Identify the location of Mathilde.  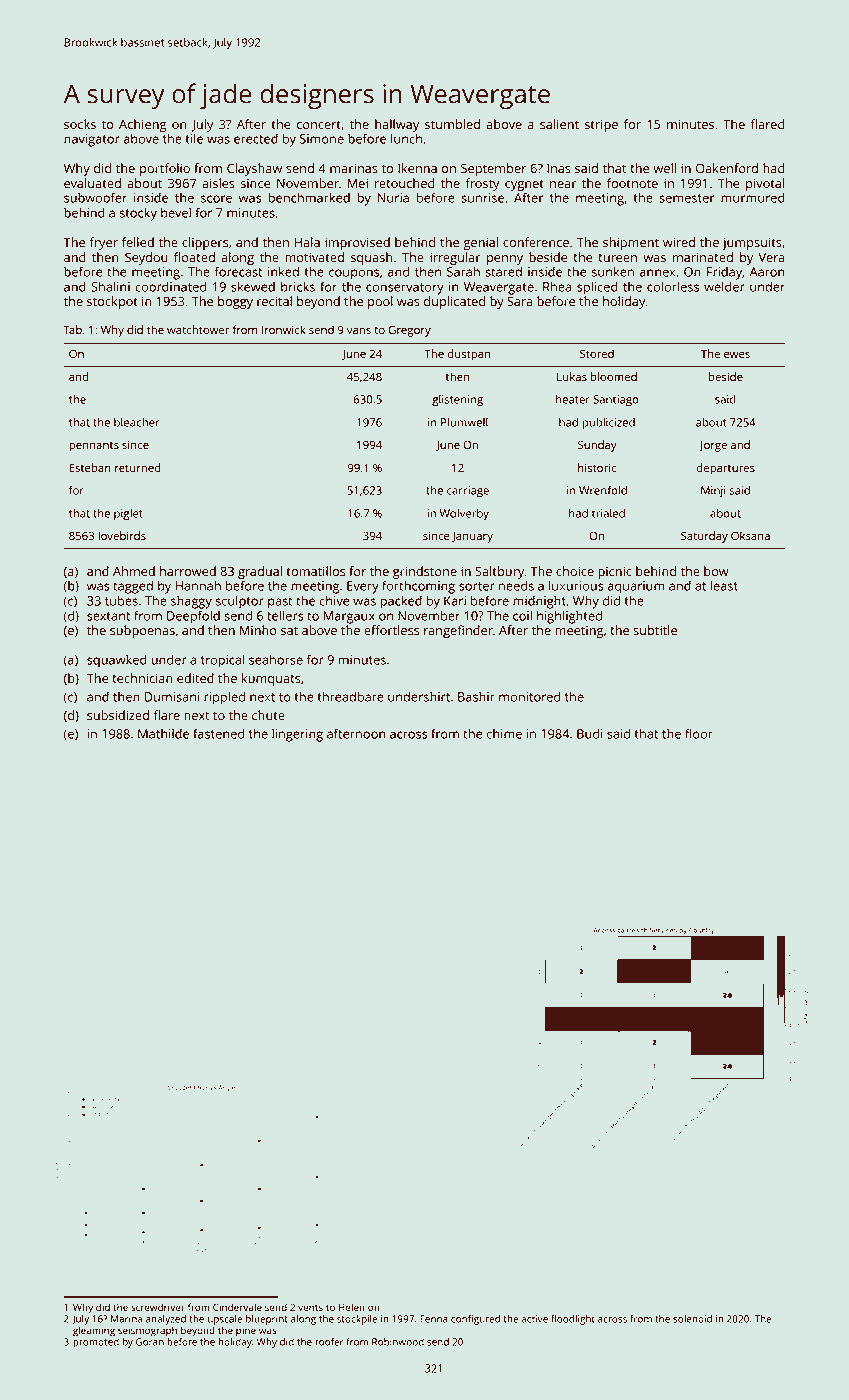
(163, 733).
